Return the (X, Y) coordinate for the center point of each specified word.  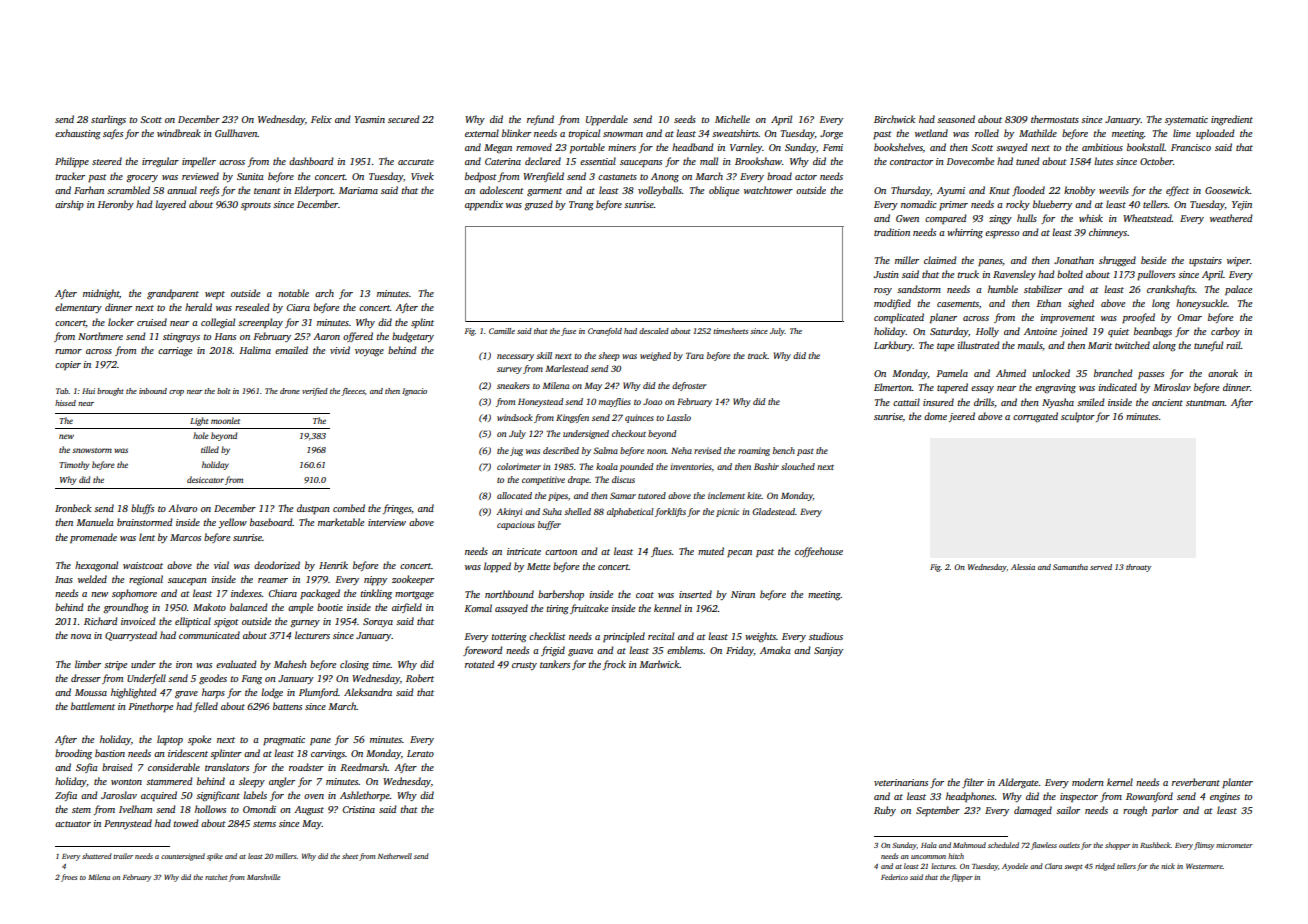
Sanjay (828, 651)
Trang (581, 206)
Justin (886, 274)
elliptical (193, 622)
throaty (1138, 568)
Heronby (115, 205)
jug (516, 451)
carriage (175, 352)
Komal (478, 608)
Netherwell (395, 856)
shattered (97, 856)
